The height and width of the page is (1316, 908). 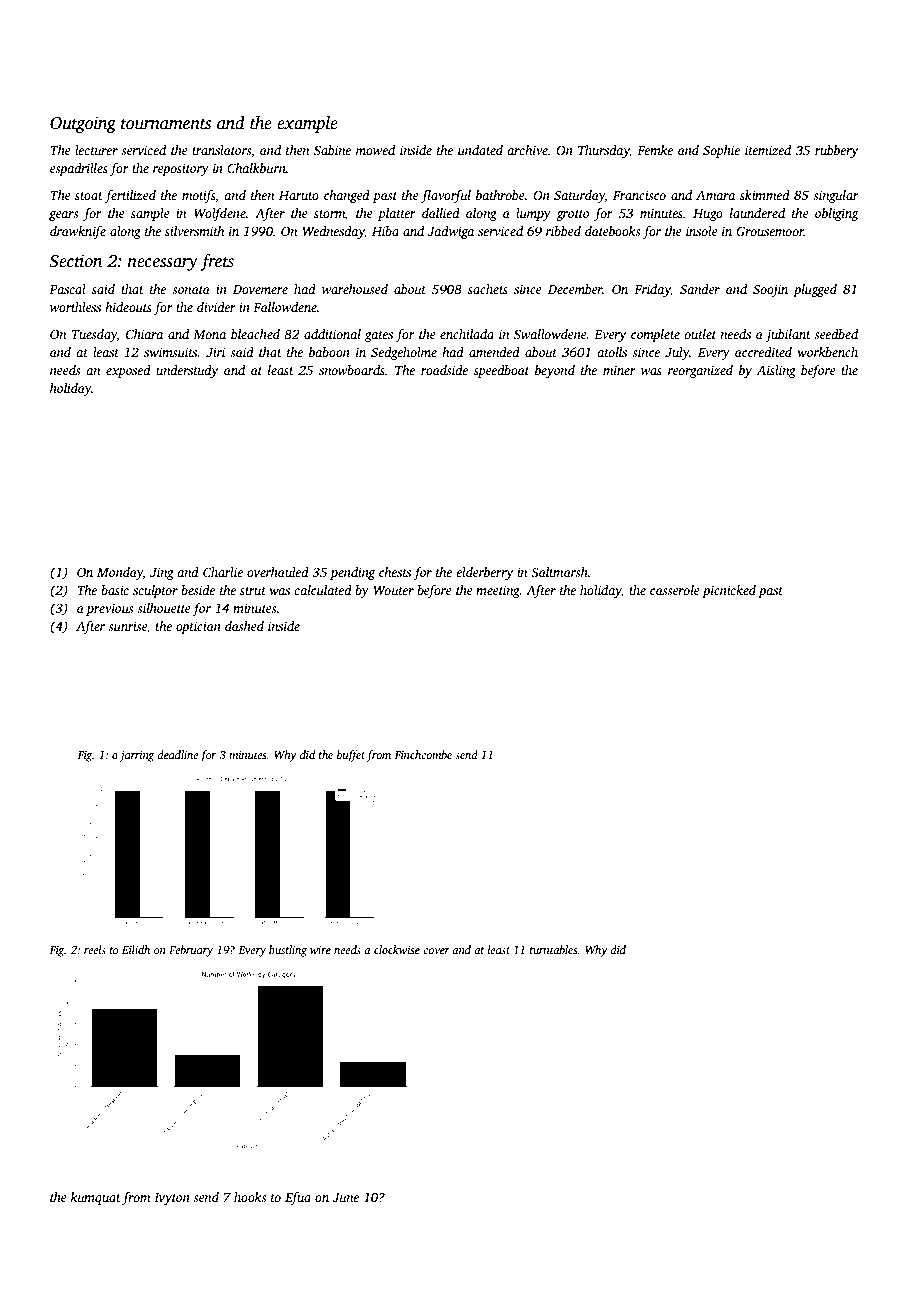 What do you see at coordinates (619, 370) in the page?
I see `miner` at bounding box center [619, 370].
